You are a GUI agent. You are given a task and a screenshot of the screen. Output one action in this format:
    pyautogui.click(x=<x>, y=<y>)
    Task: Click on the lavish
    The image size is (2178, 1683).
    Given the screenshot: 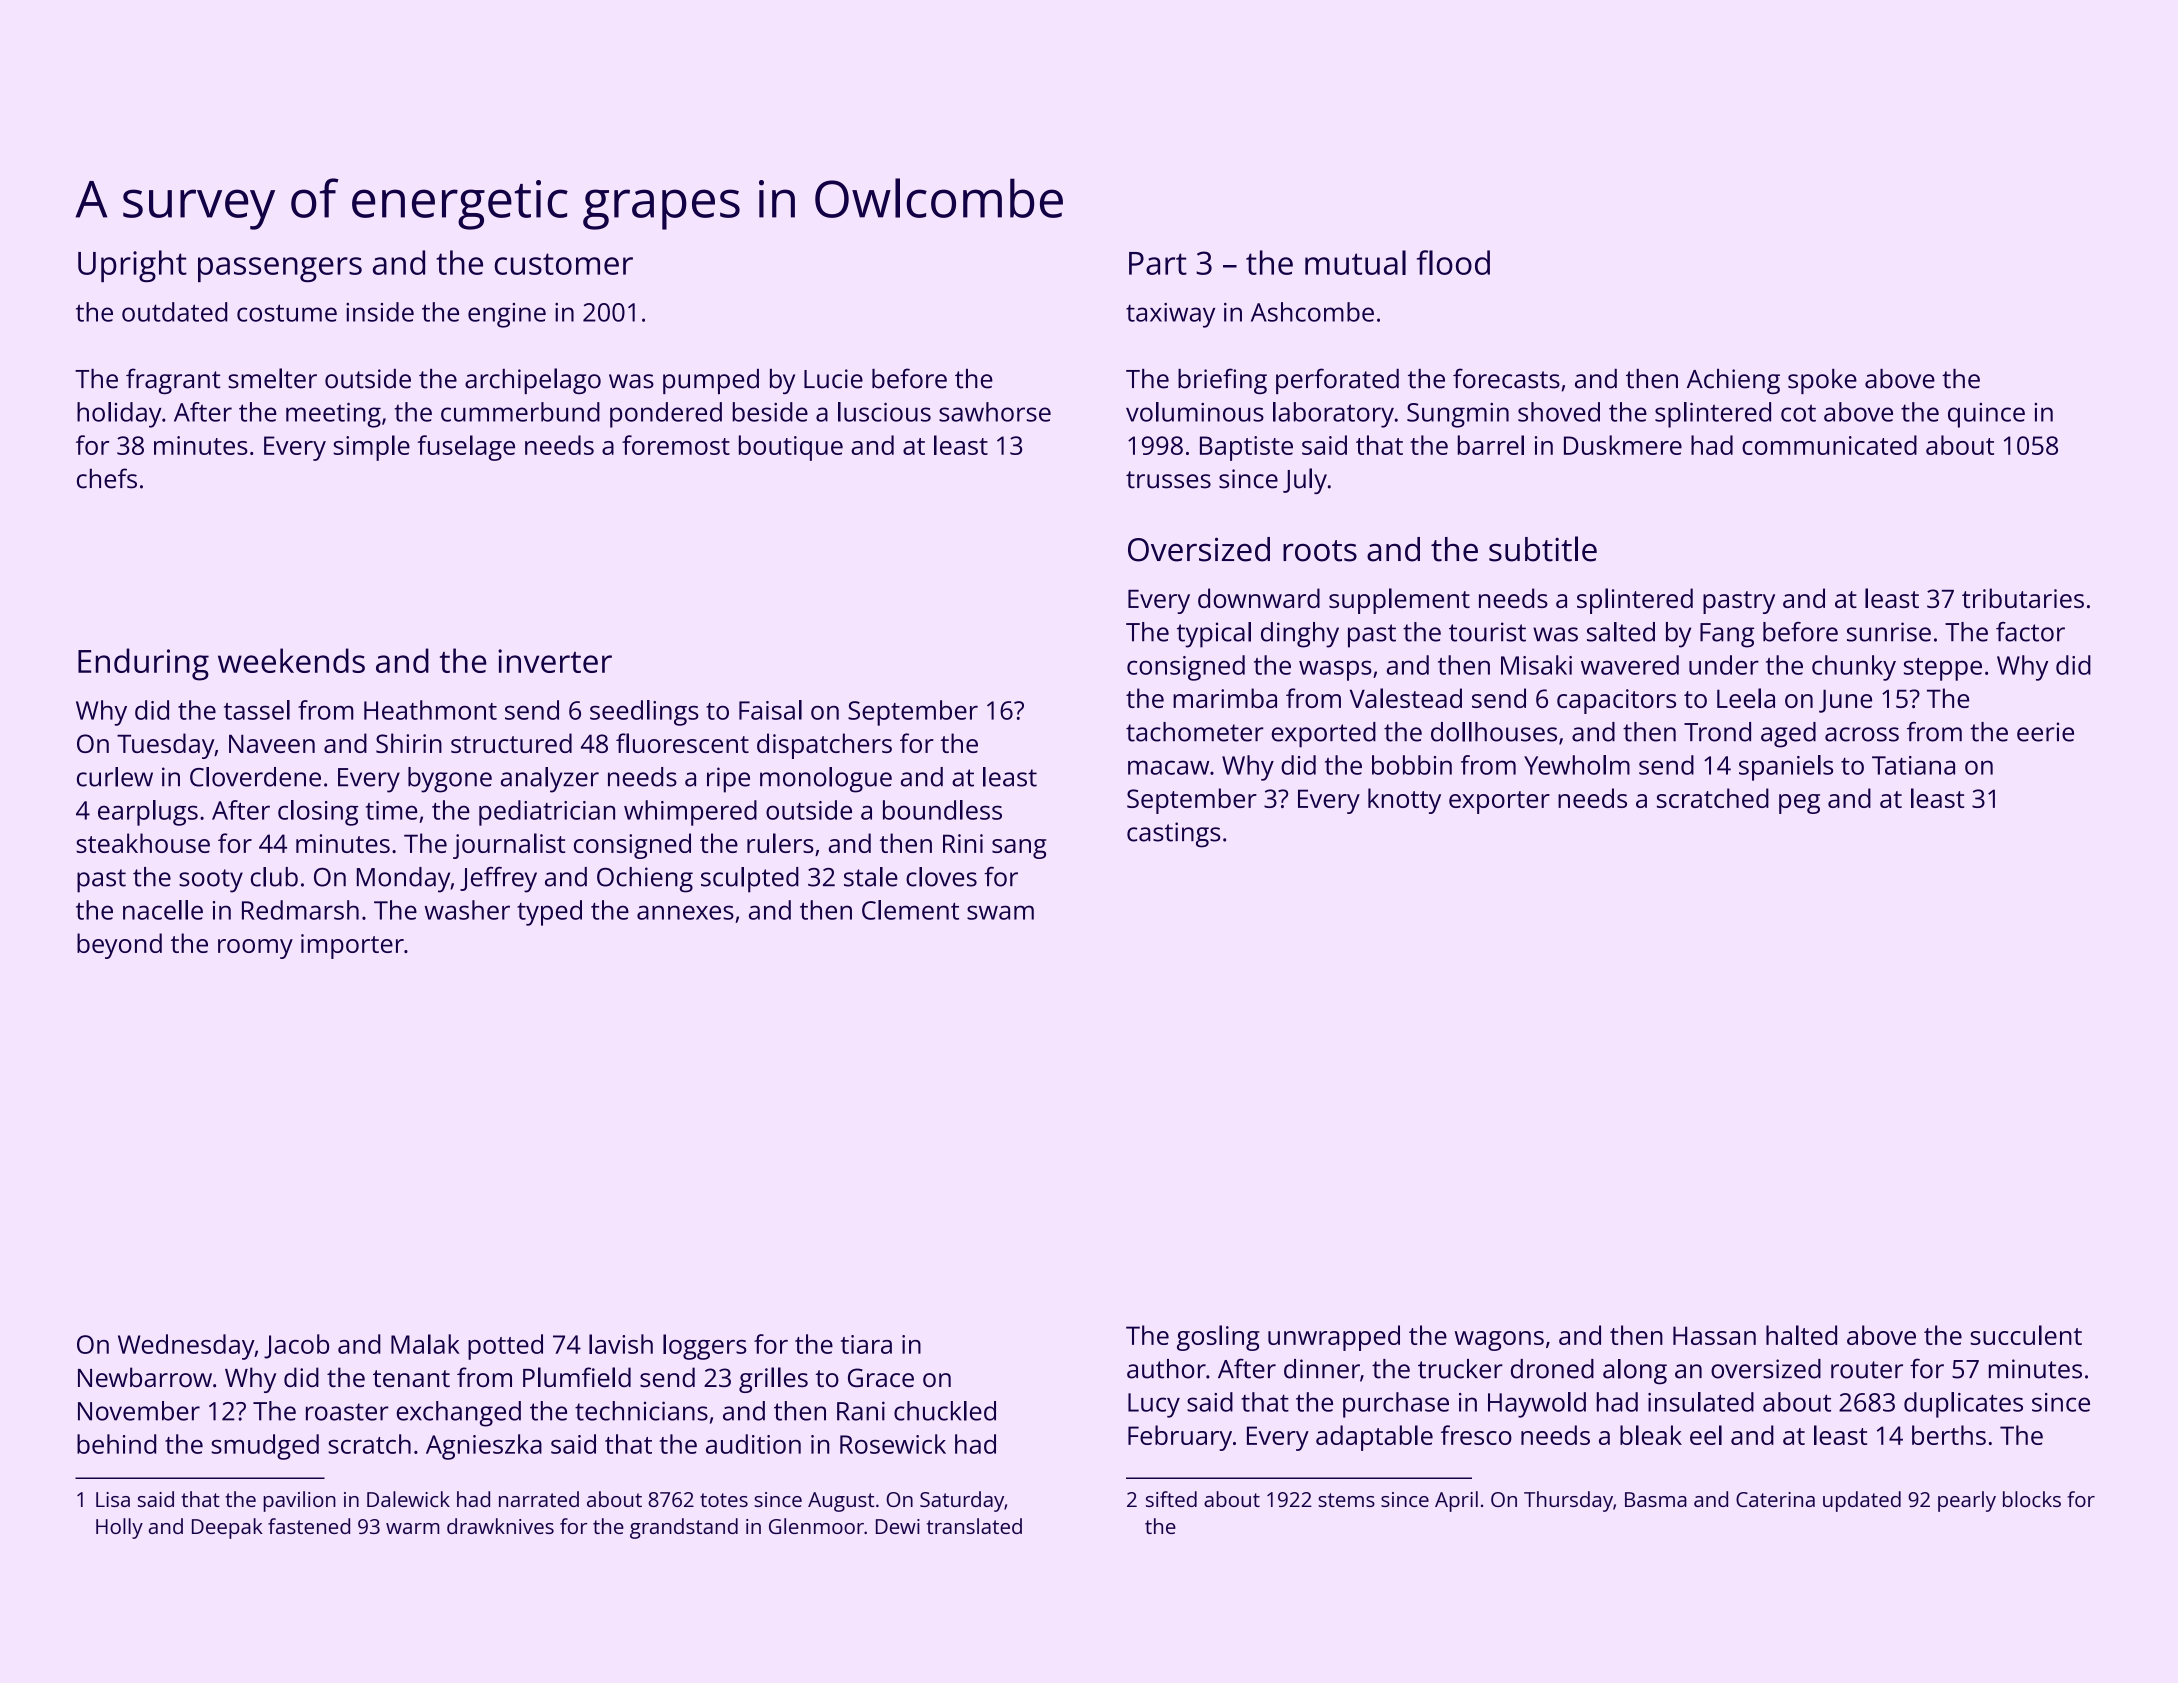 What is the action you would take?
    pyautogui.click(x=621, y=1344)
